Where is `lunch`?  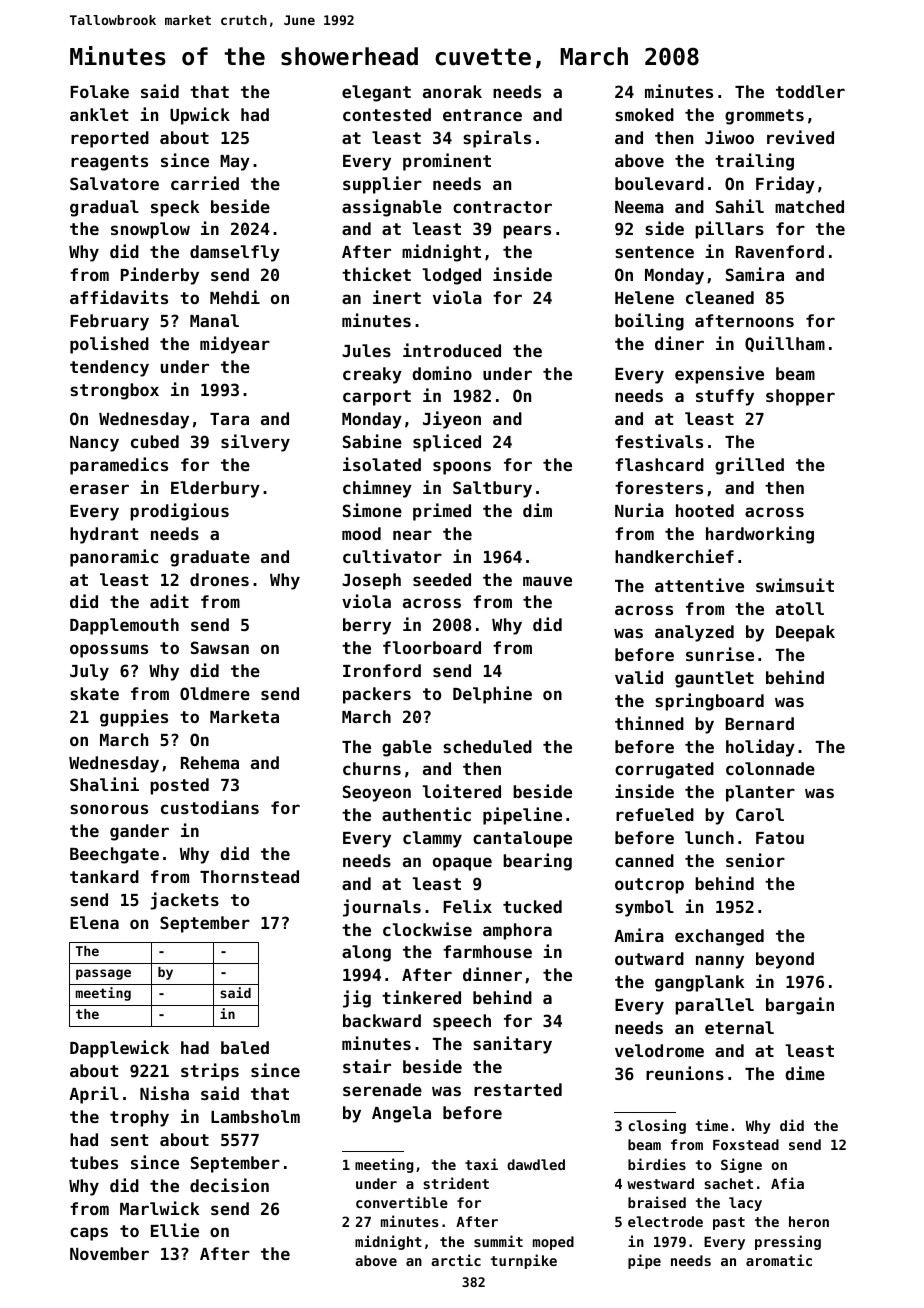 lunch is located at coordinates (709, 837).
